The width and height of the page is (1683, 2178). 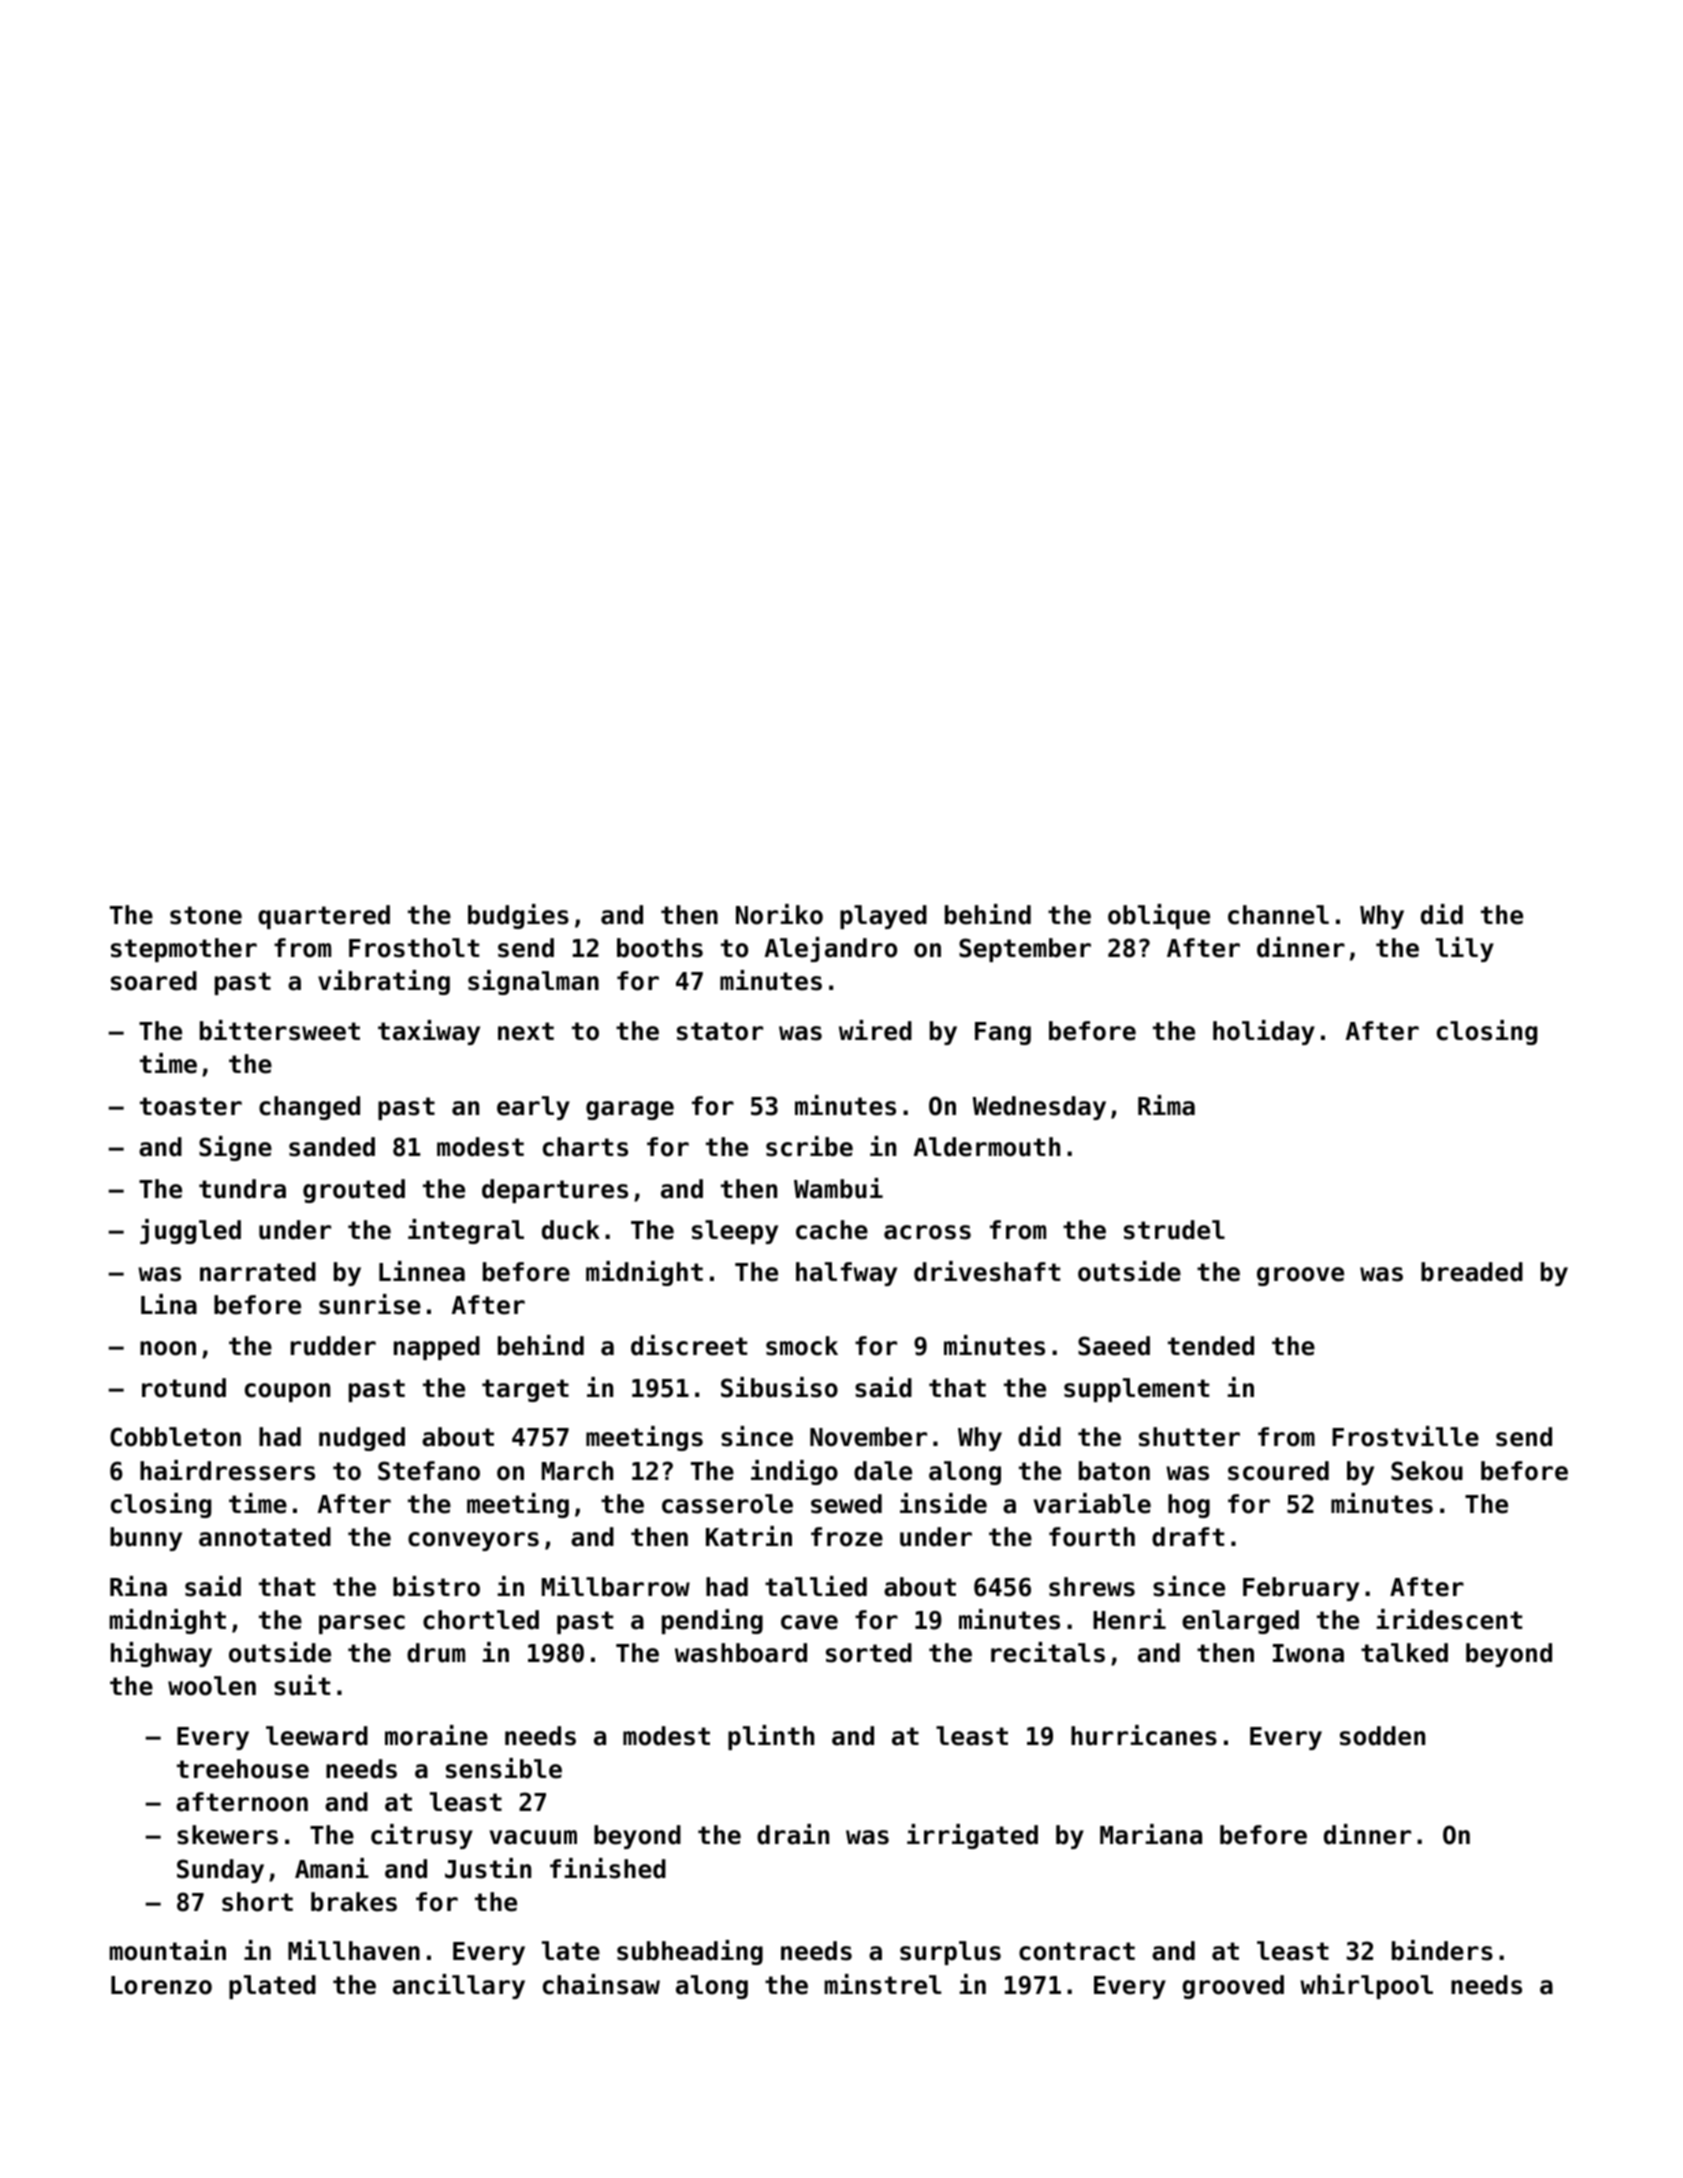 What do you see at coordinates (161, 1985) in the page?
I see `Lorenzo` at bounding box center [161, 1985].
